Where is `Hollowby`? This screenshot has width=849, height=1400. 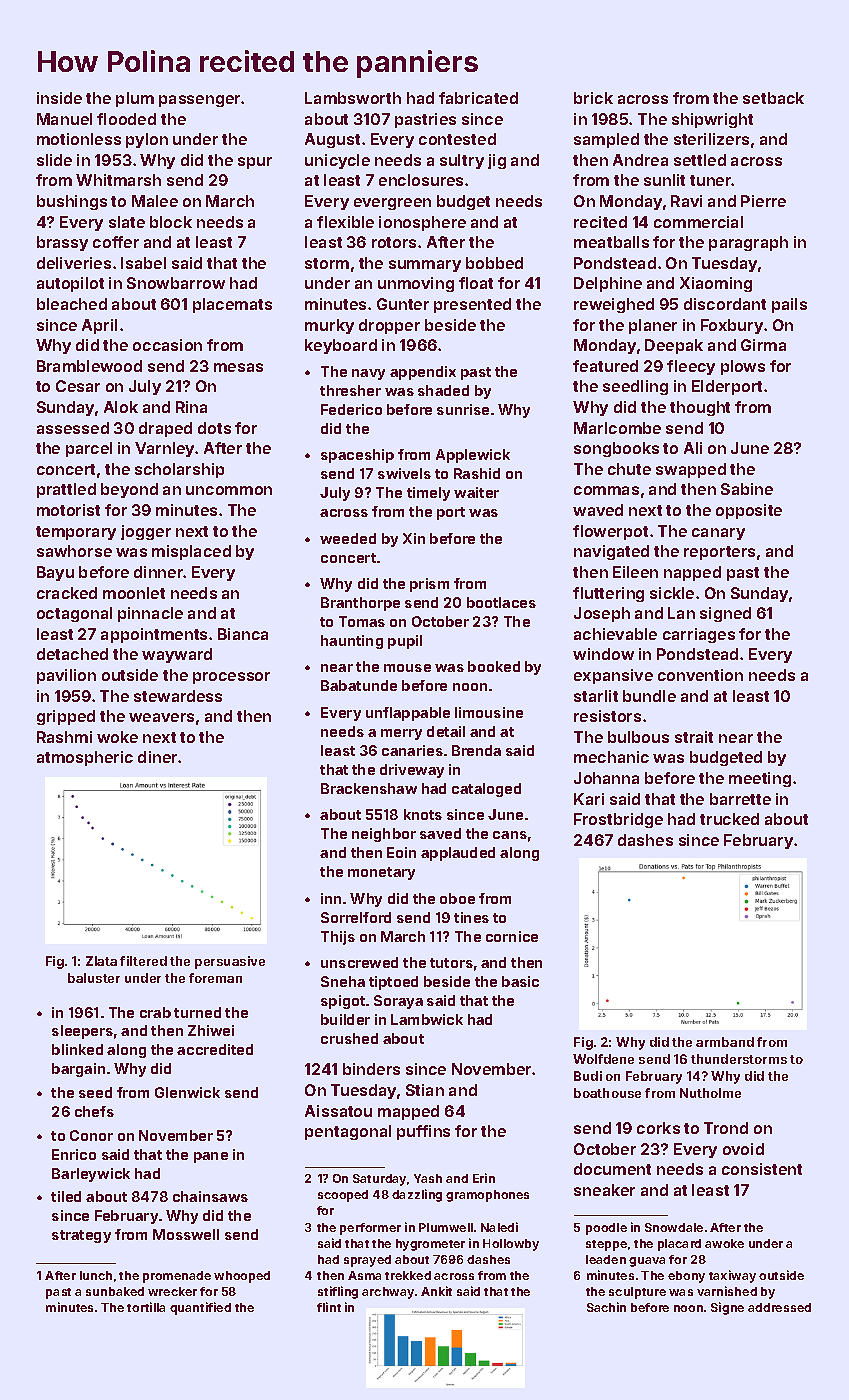
Hollowby is located at coordinates (511, 1245).
